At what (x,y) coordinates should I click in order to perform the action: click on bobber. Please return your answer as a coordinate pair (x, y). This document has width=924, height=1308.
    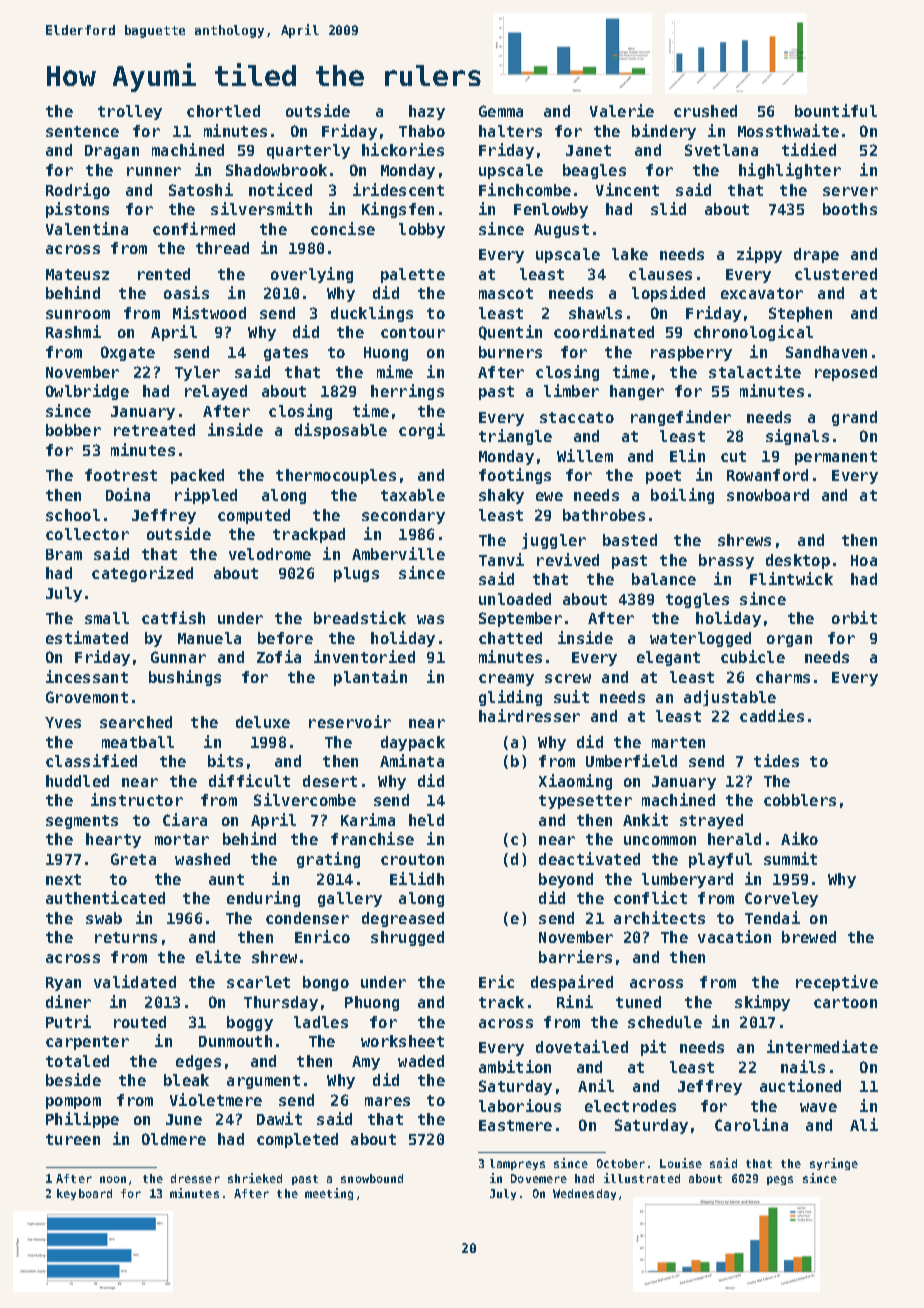
    Looking at the image, I should click on (73, 430).
